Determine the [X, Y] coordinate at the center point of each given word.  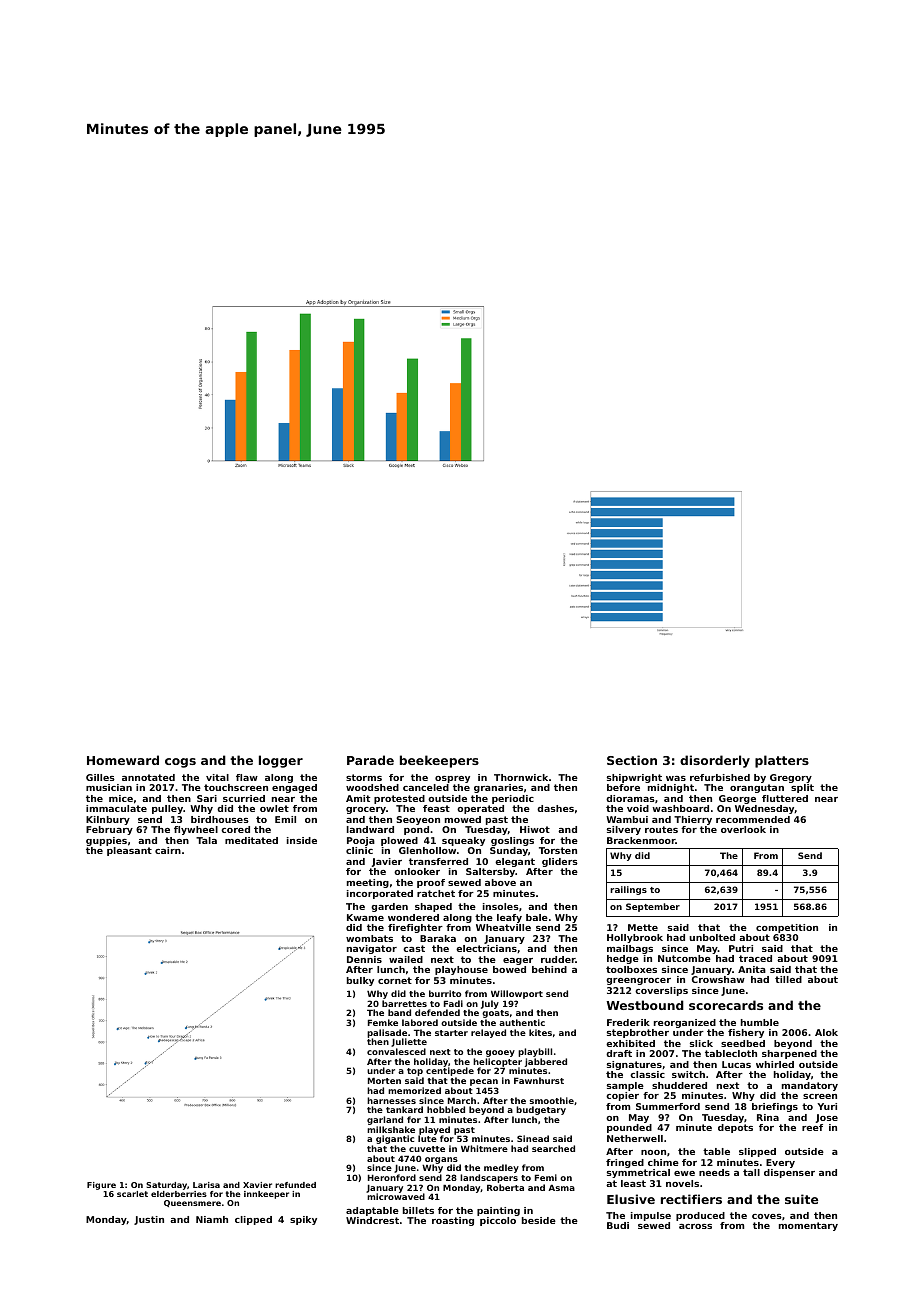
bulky [360, 981]
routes [661, 829]
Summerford [668, 1106]
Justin [149, 1220]
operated [480, 809]
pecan [484, 1082]
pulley [167, 809]
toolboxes [631, 969]
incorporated [380, 894]
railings [628, 890]
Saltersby [490, 872]
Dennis [364, 959]
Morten [384, 1080]
